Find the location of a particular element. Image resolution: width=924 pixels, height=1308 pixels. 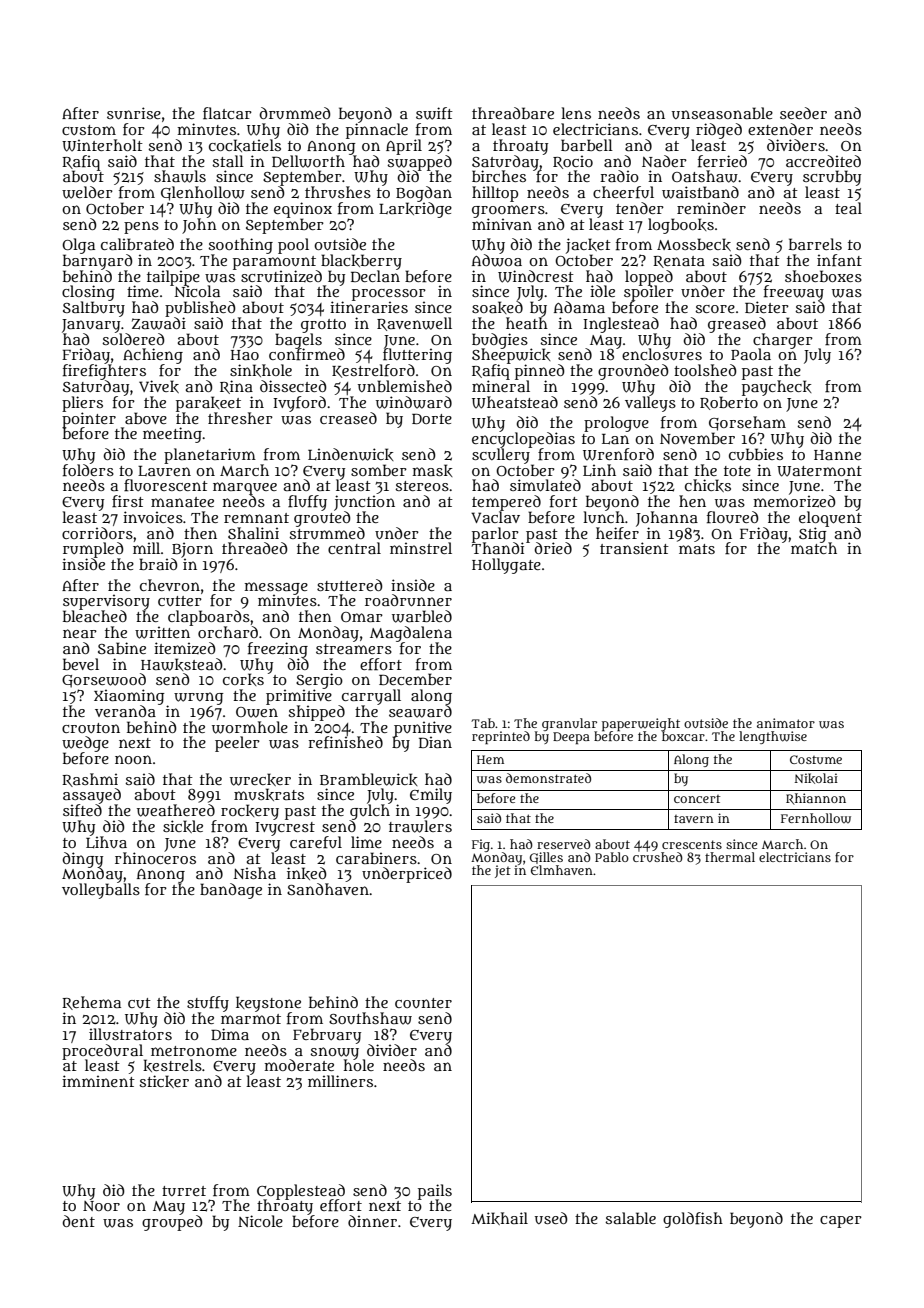

turret is located at coordinates (184, 1191).
